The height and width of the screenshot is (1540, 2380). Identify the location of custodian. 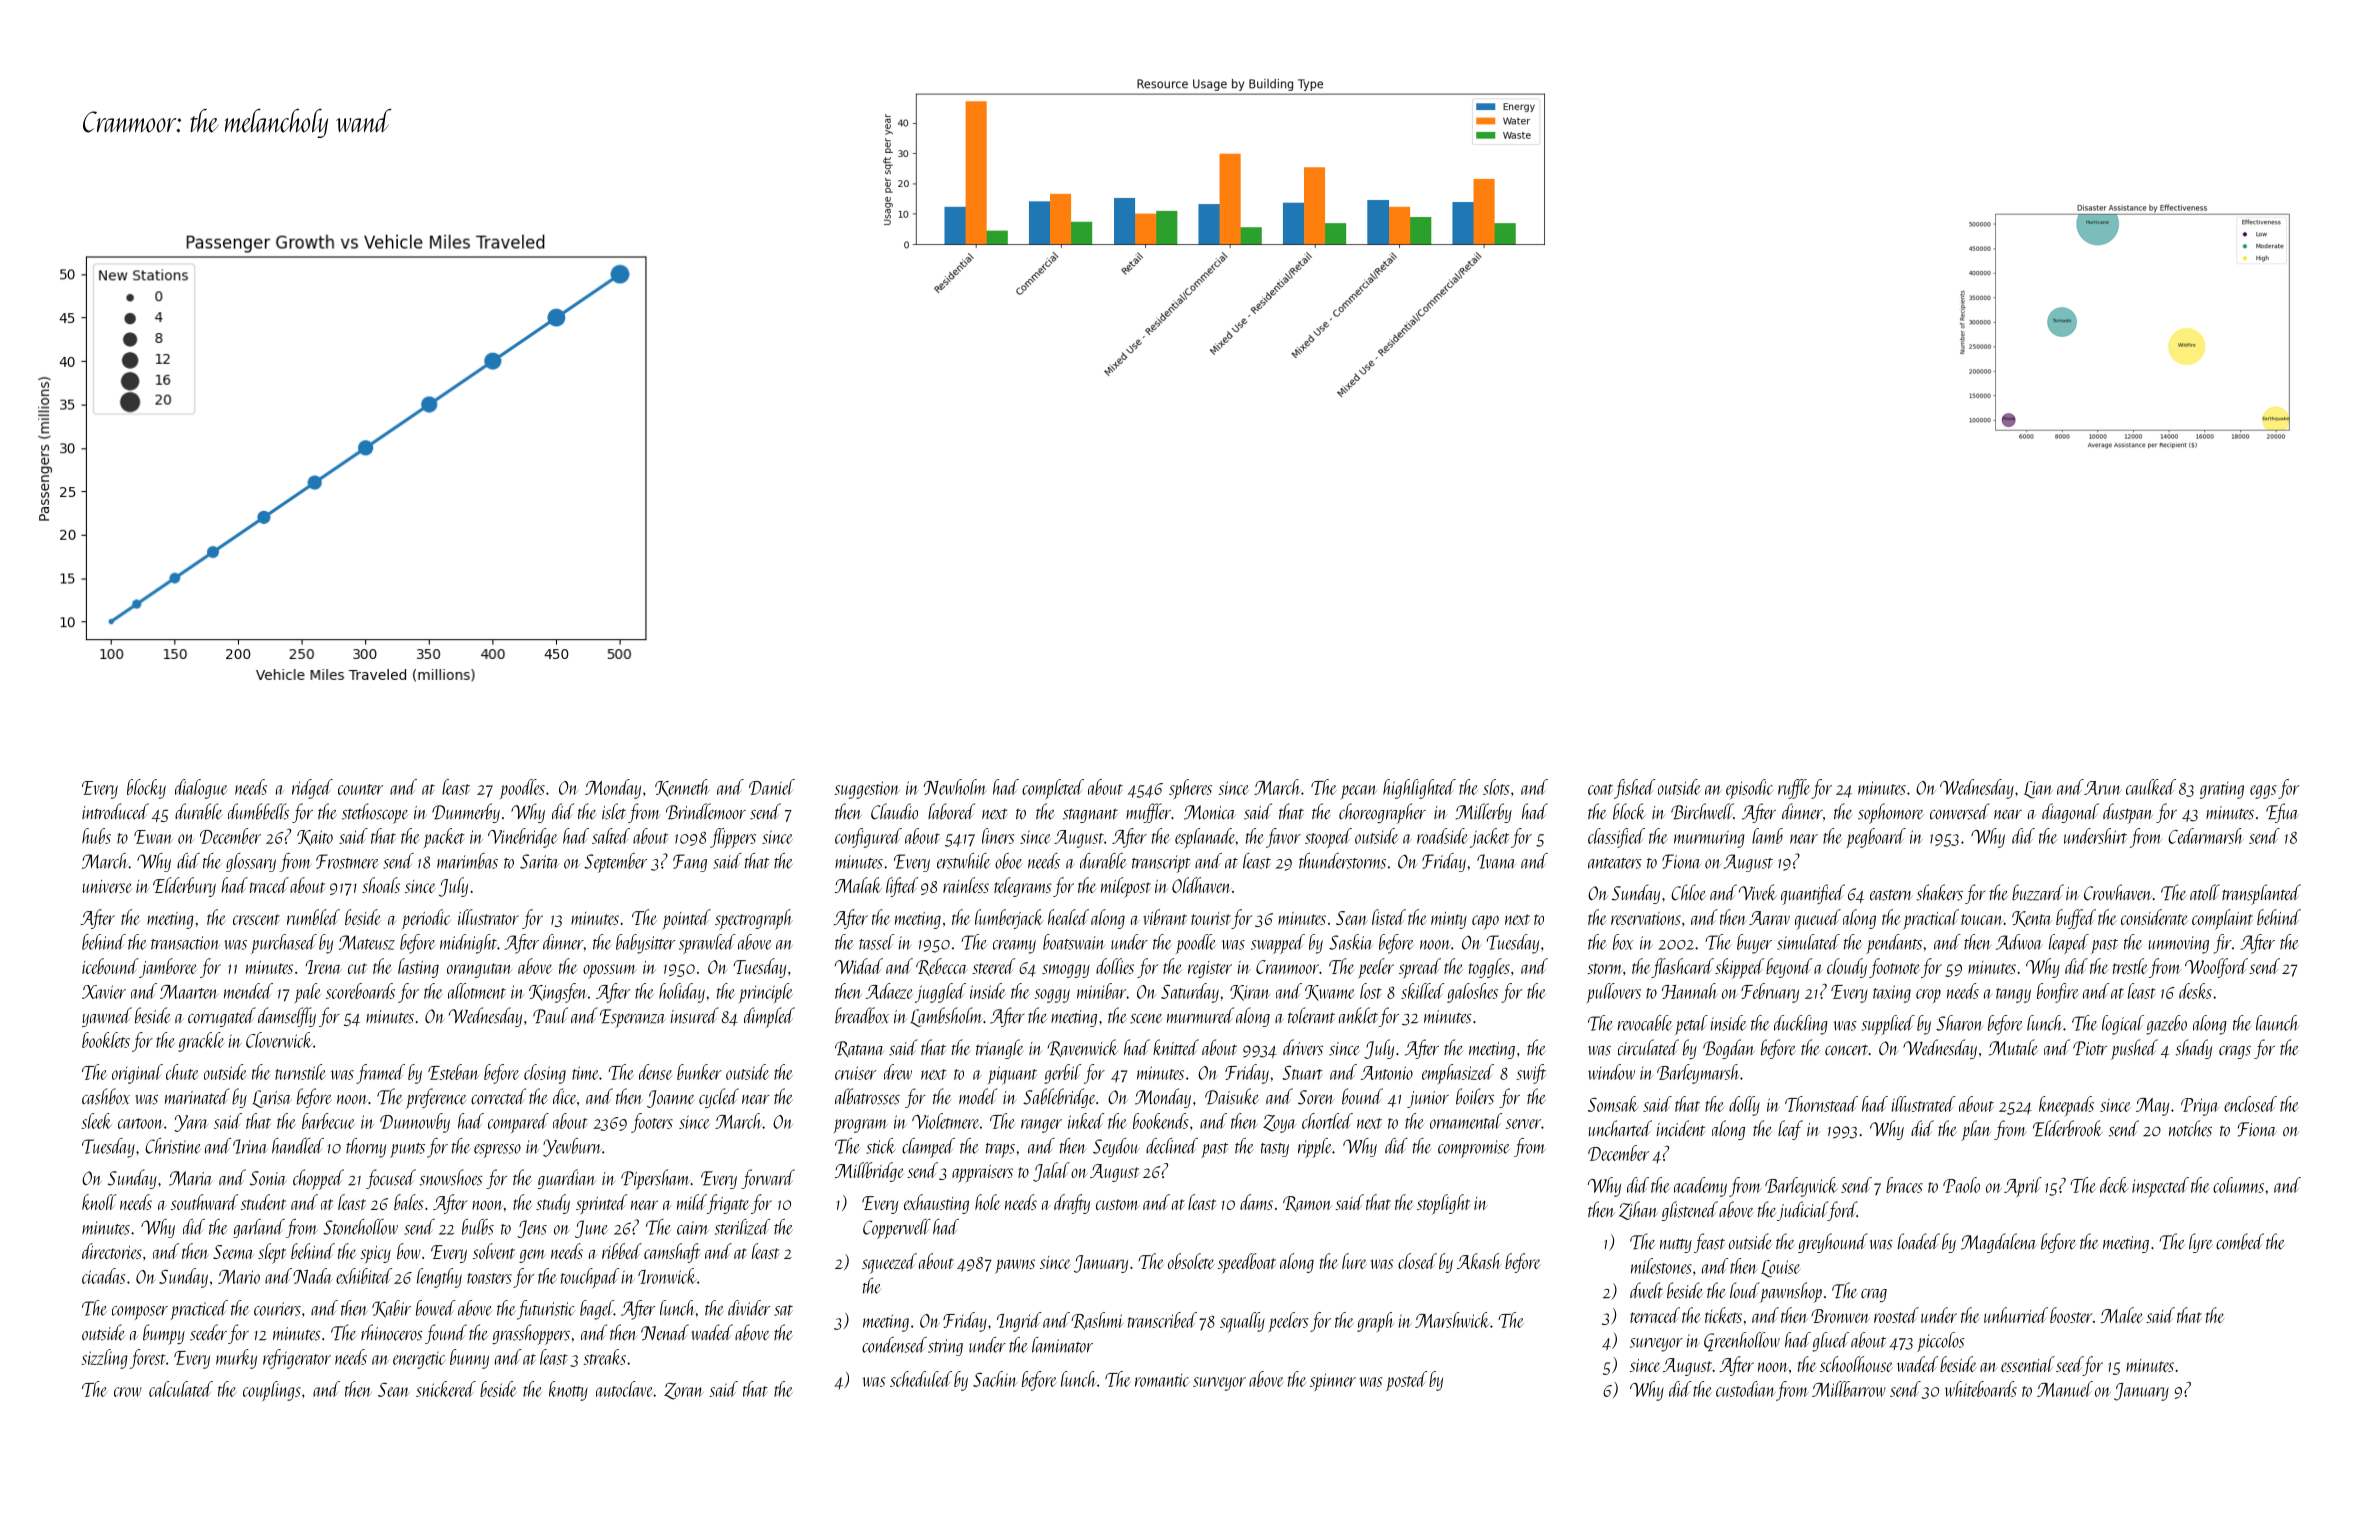
(1745, 1389).
